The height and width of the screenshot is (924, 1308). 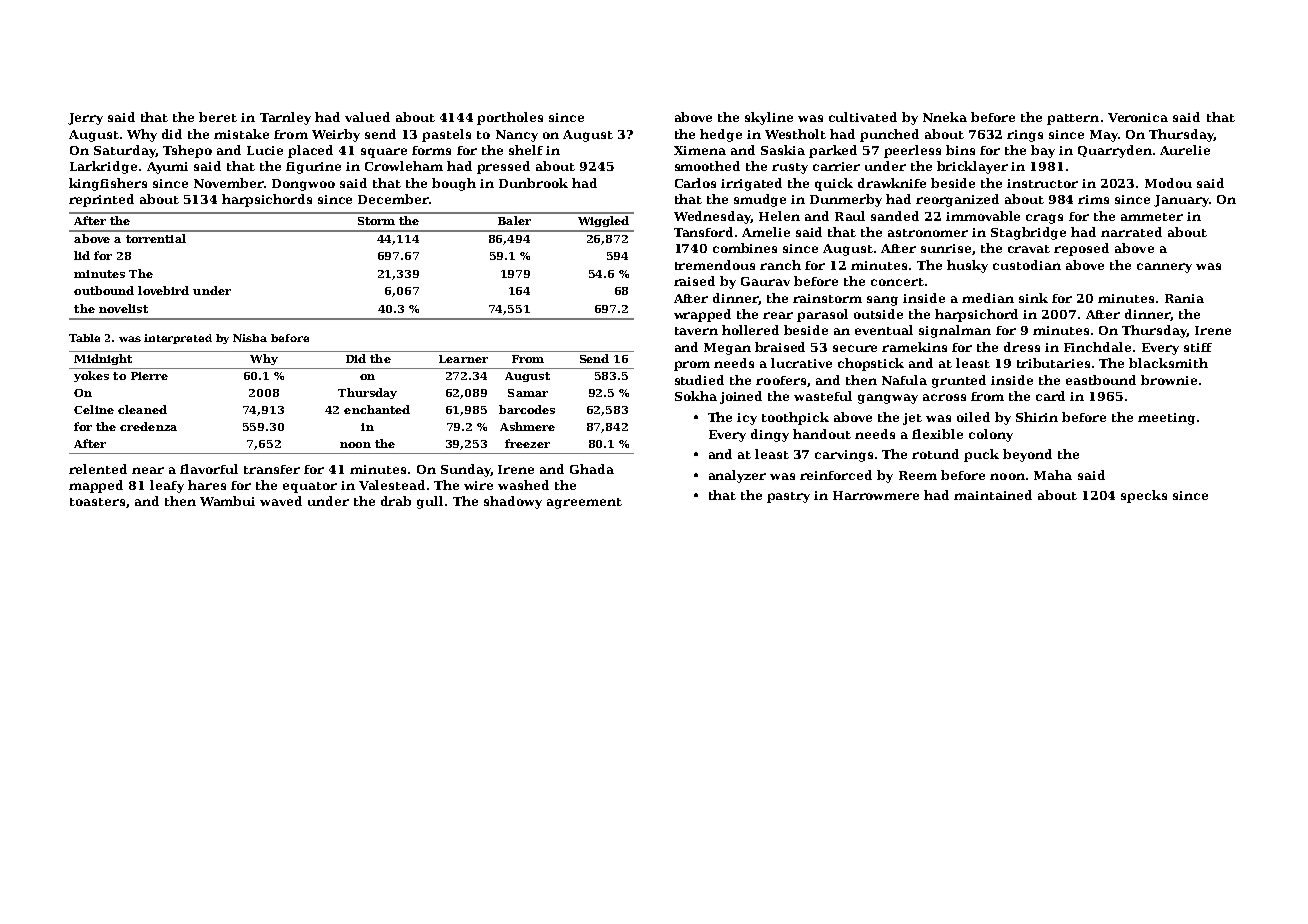 I want to click on toasters, so click(x=97, y=502).
